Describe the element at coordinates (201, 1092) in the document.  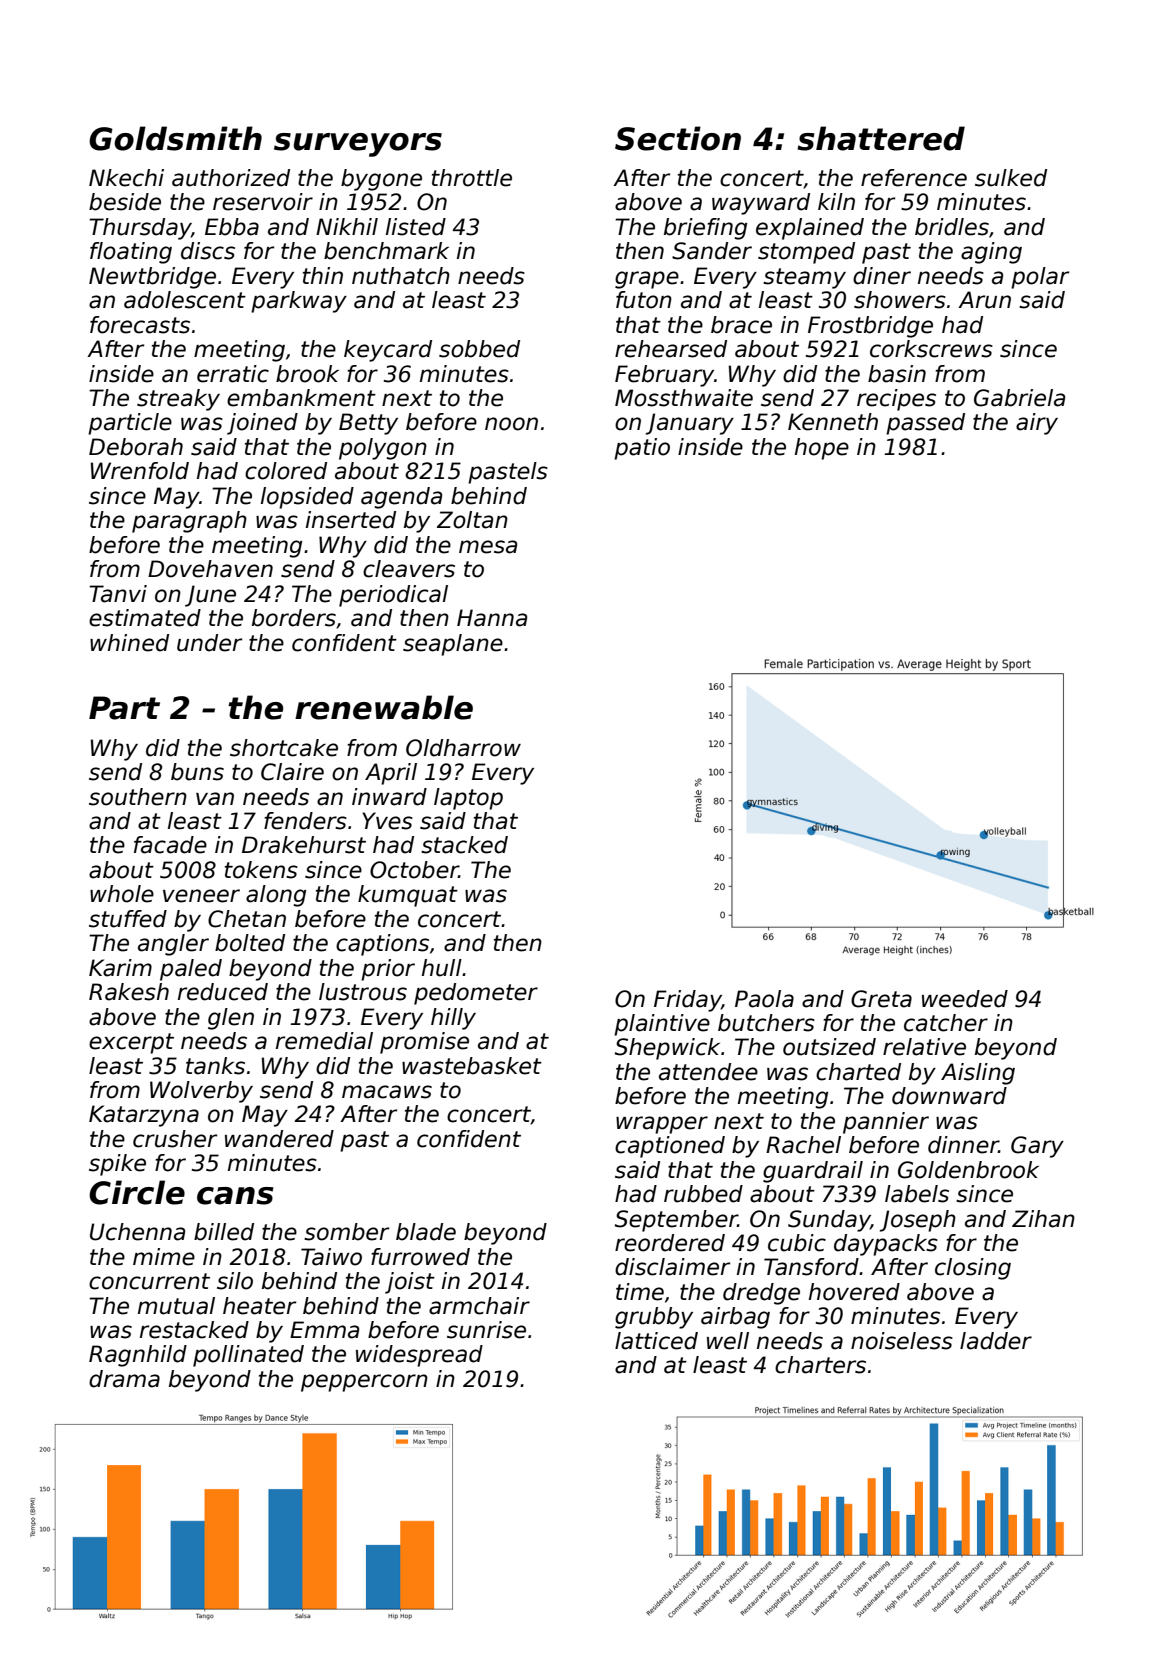
I see `Wolverby` at that location.
